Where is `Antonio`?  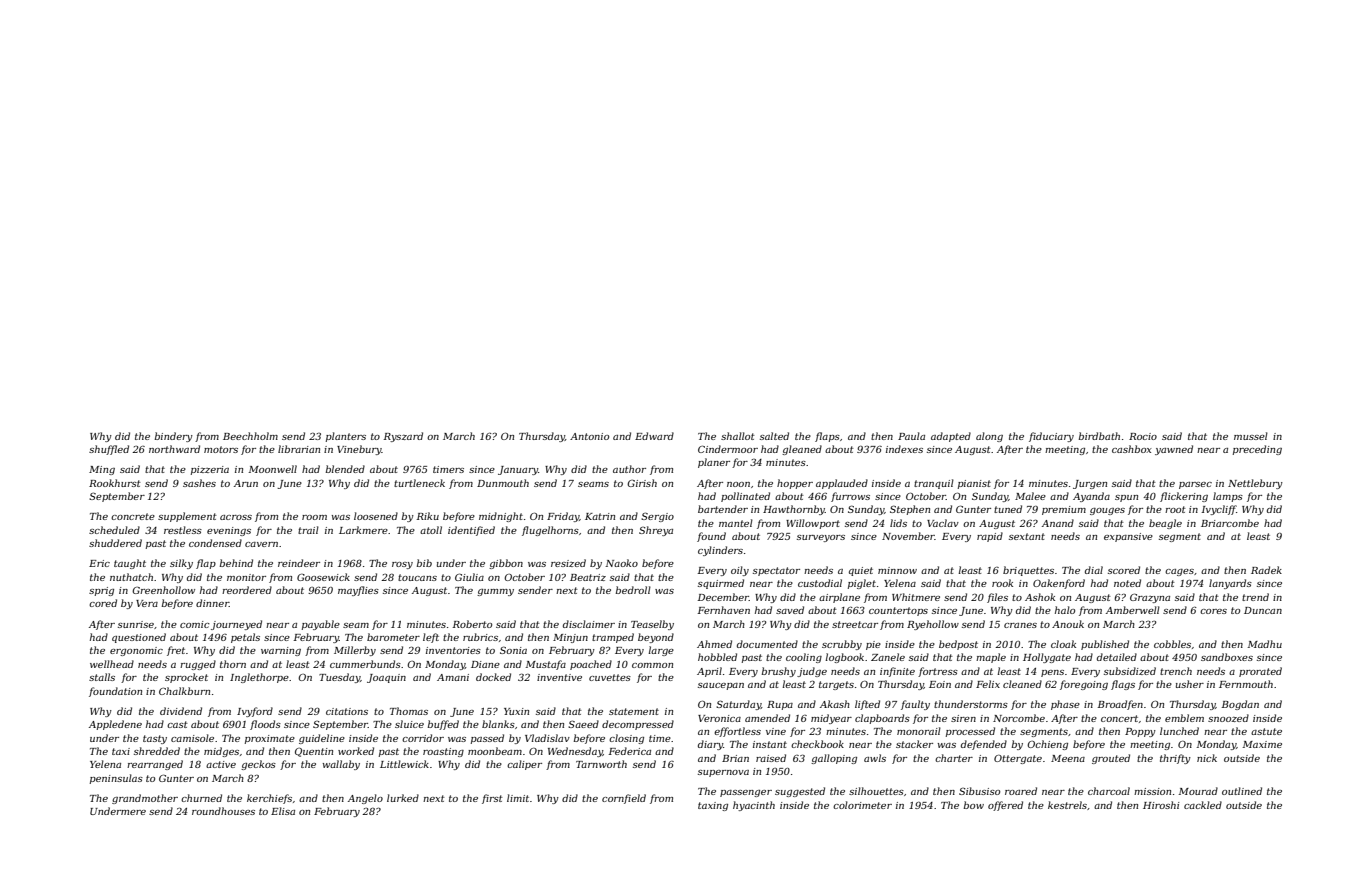 Antonio is located at coordinates (589, 436).
